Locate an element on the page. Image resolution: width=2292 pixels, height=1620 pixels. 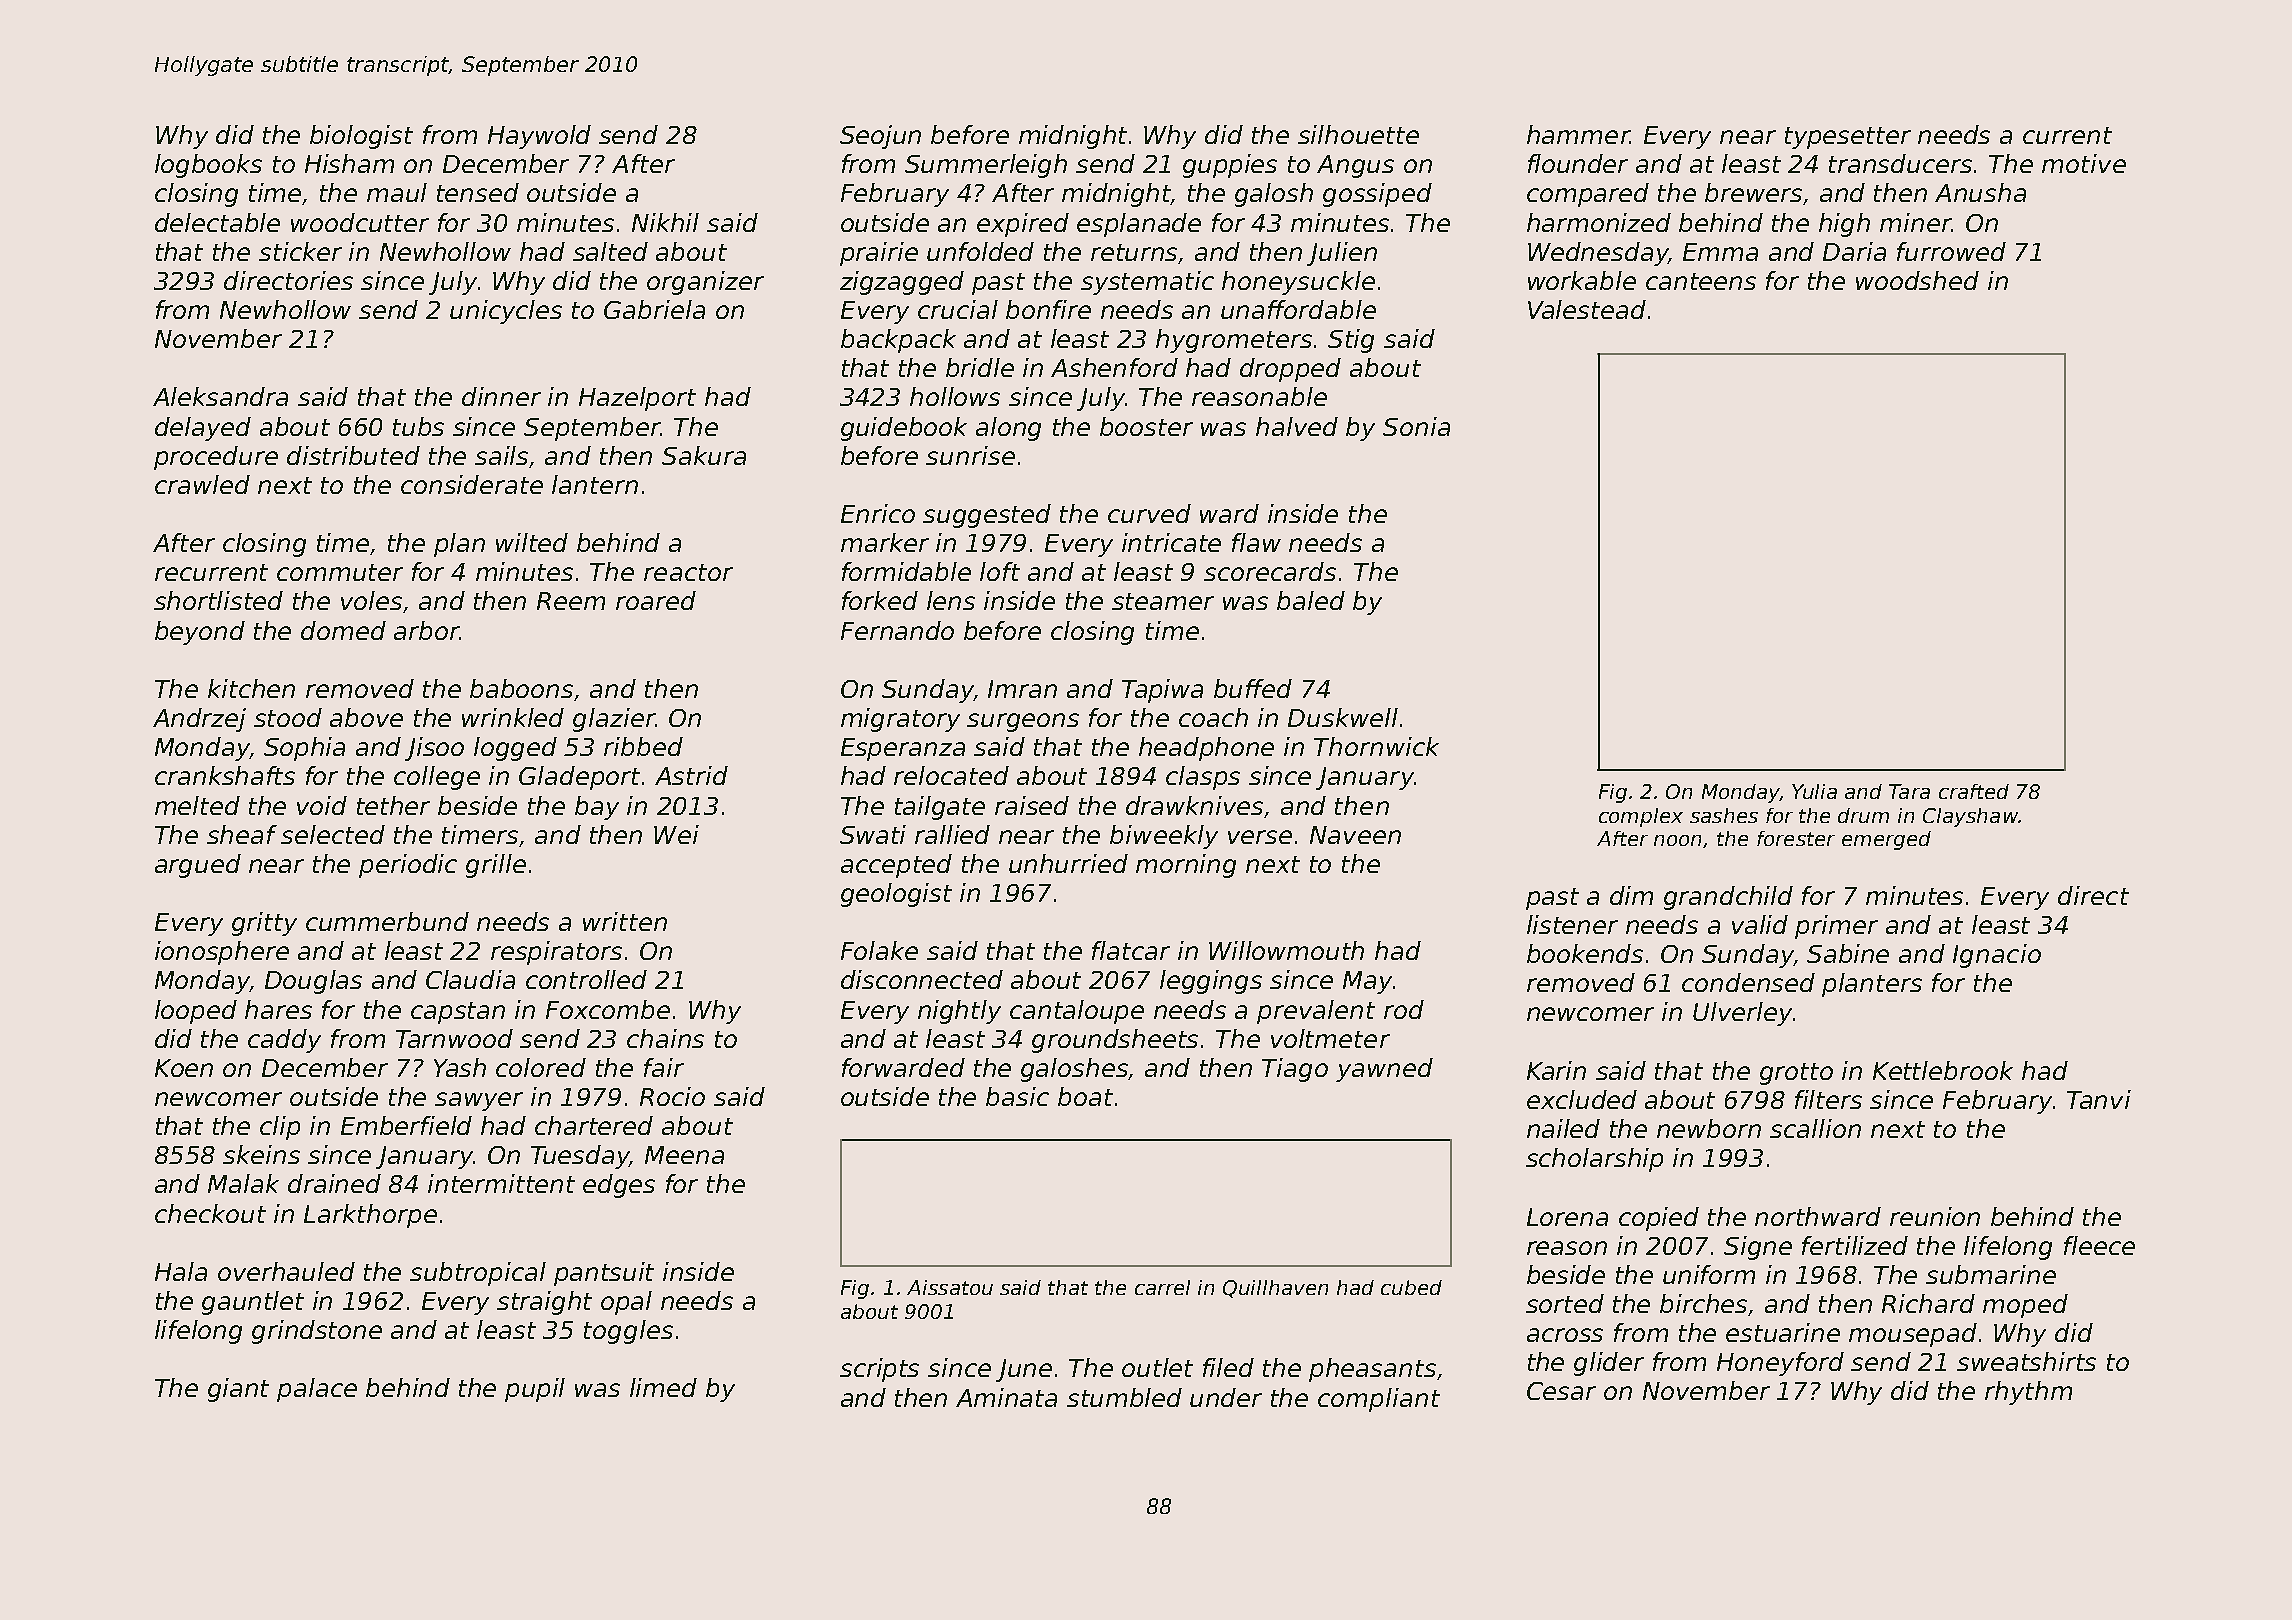
ionosphere is located at coordinates (222, 953).
